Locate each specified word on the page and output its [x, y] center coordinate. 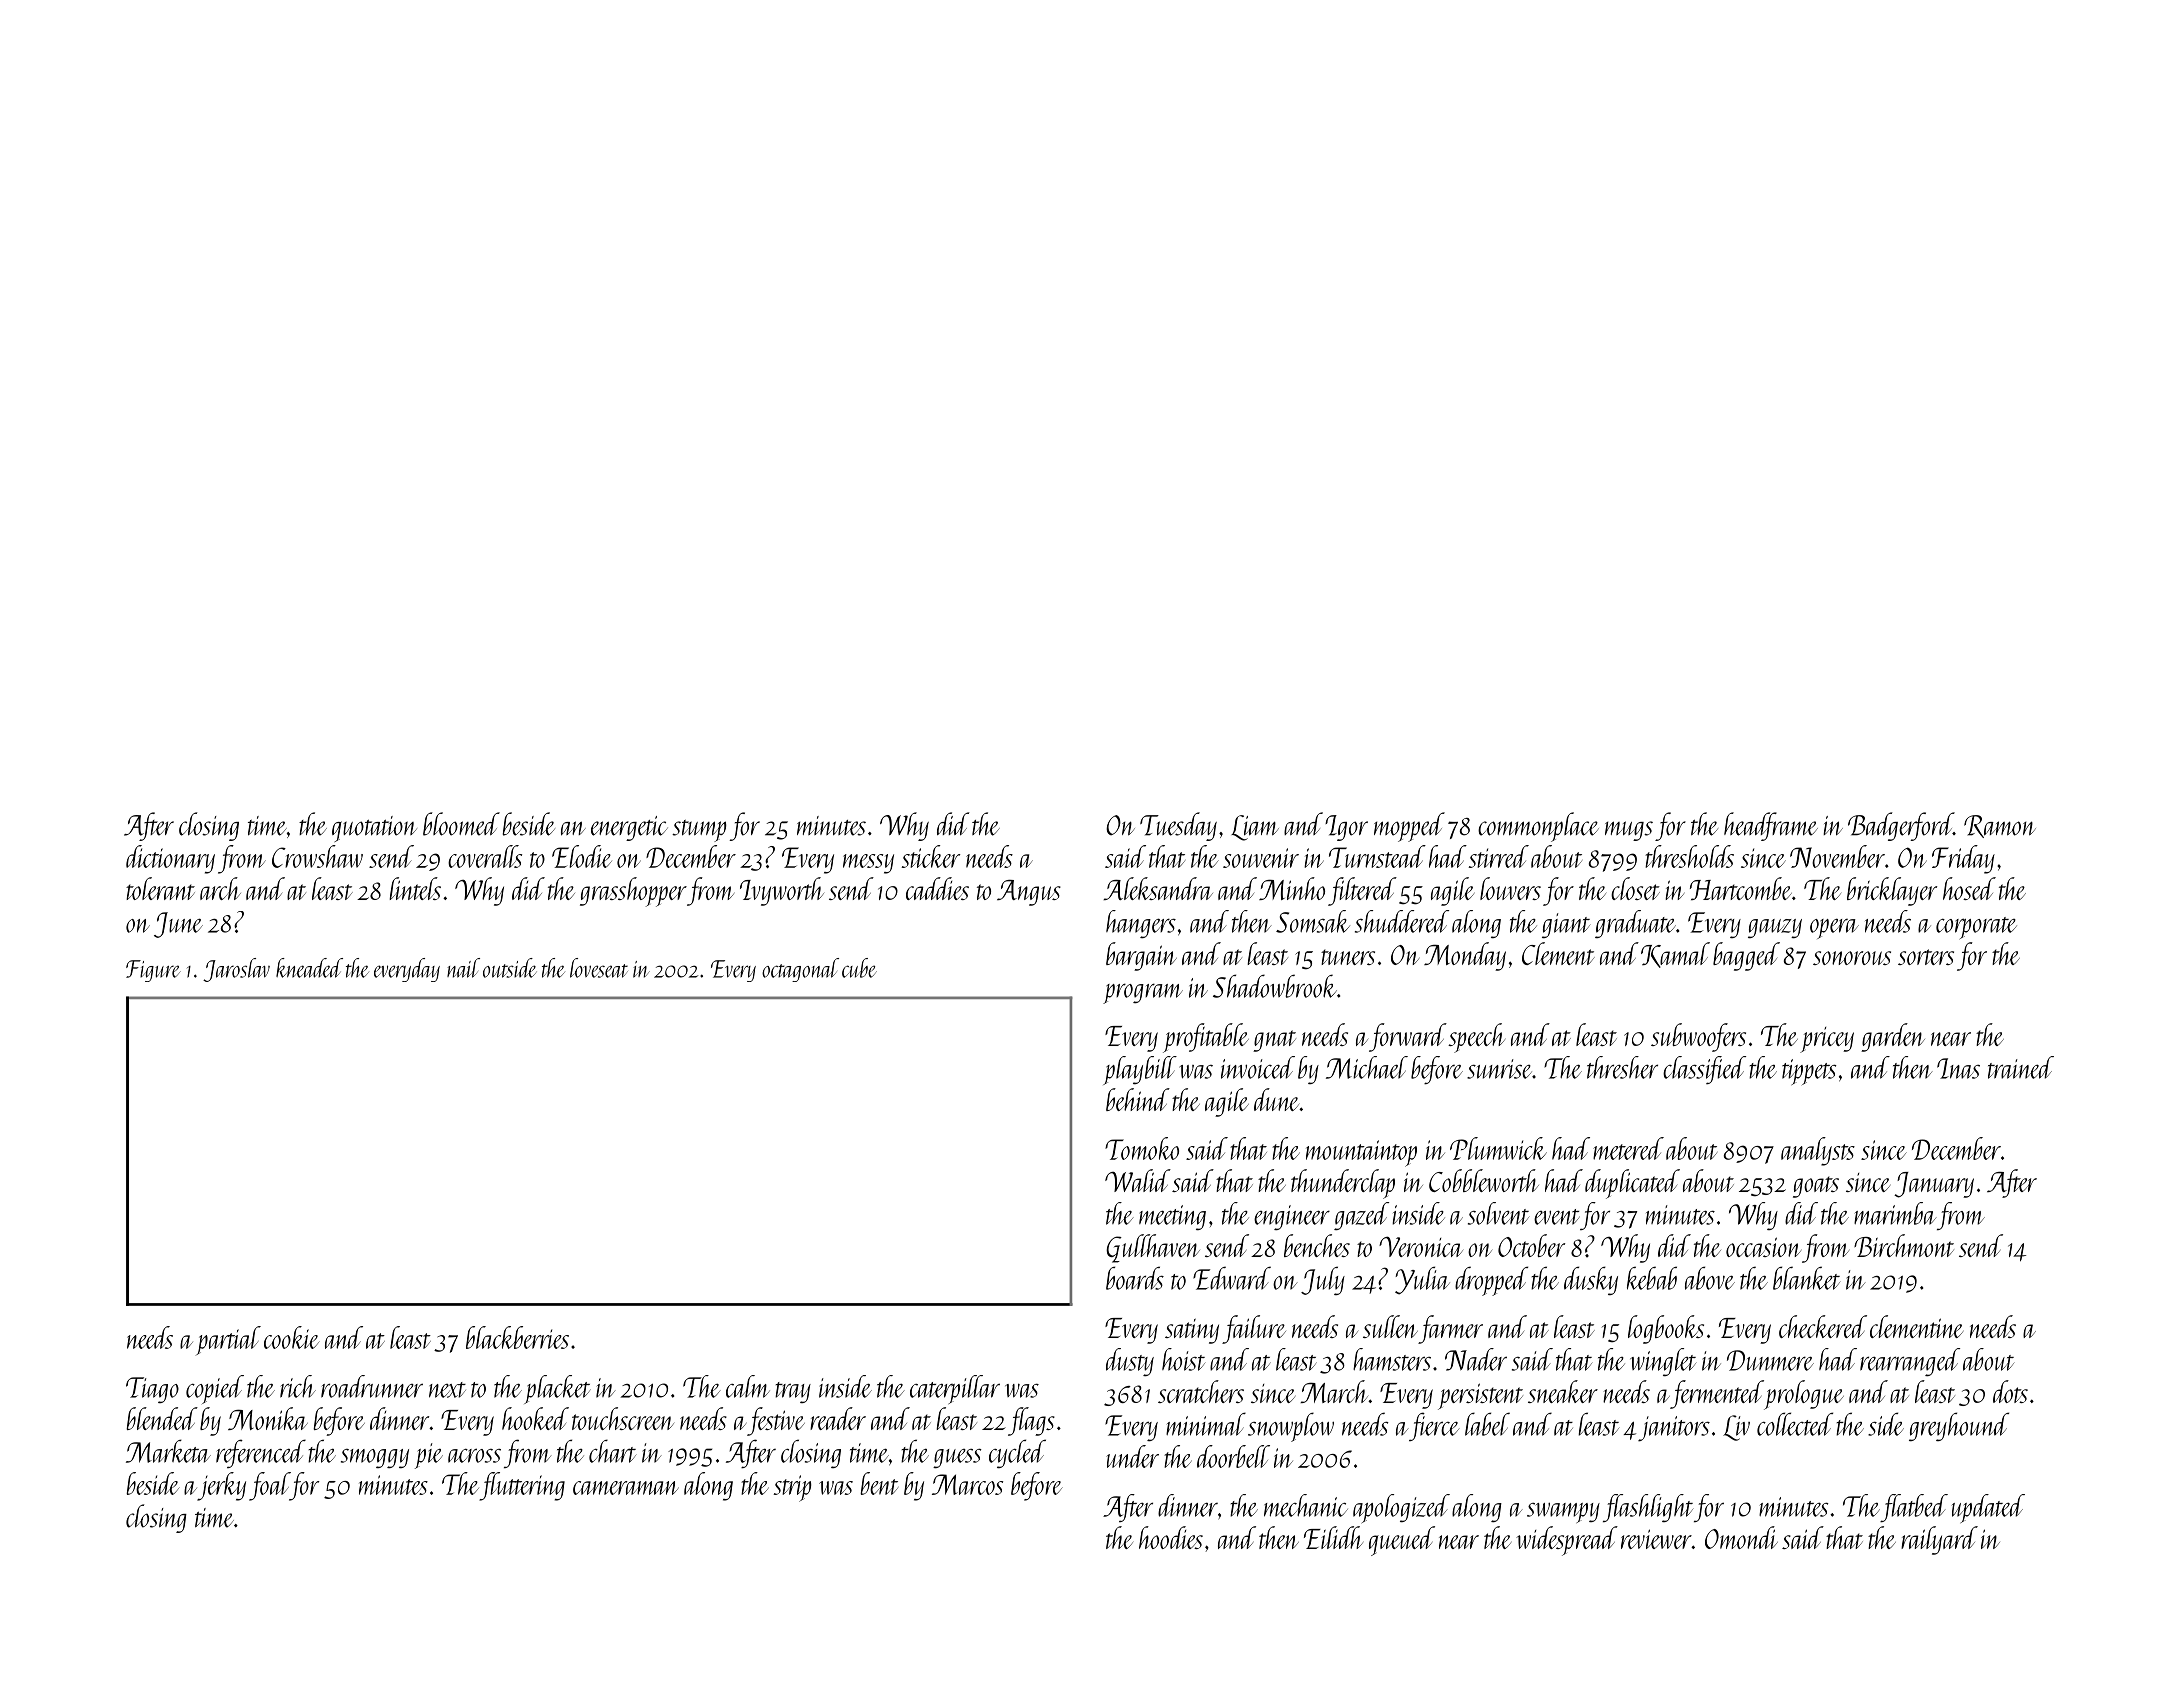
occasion [1763, 1247]
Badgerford [1901, 826]
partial [228, 1341]
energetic [629, 828]
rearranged [1910, 1362]
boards [1135, 1278]
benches [1317, 1245]
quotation [374, 829]
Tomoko [1142, 1148]
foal [269, 1486]
